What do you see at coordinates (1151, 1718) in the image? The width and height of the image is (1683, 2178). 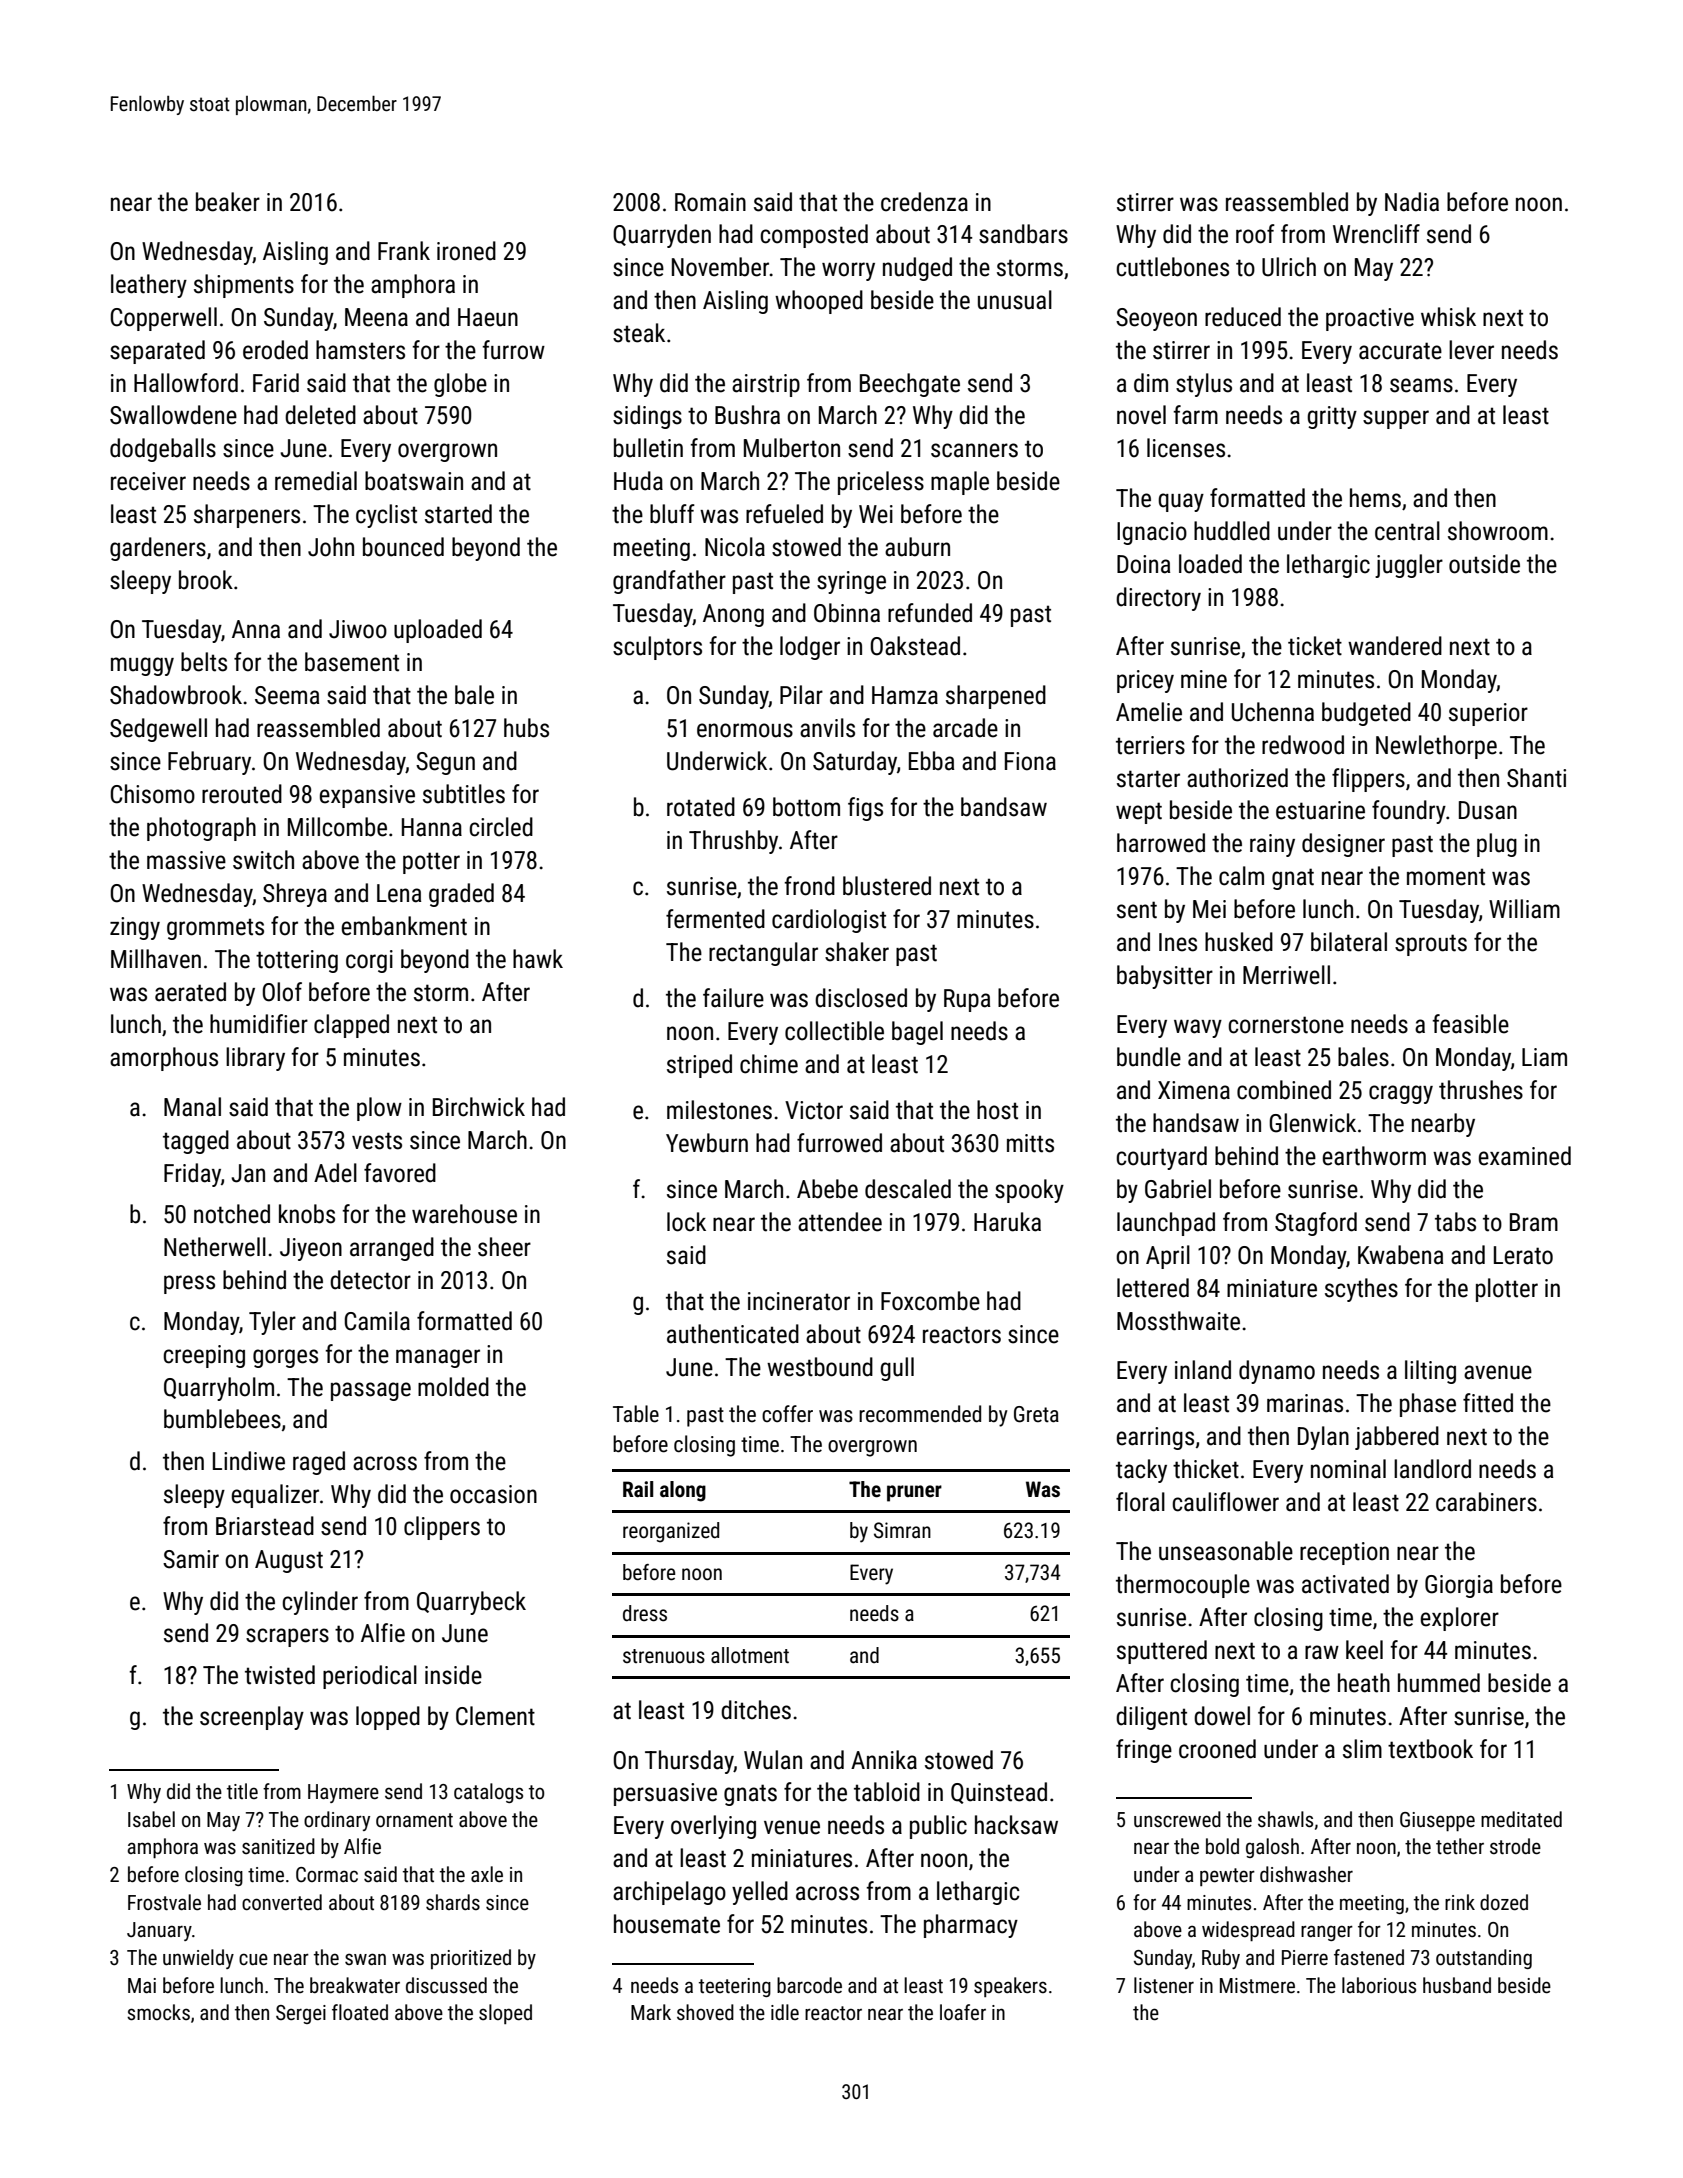 I see `diligent` at bounding box center [1151, 1718].
